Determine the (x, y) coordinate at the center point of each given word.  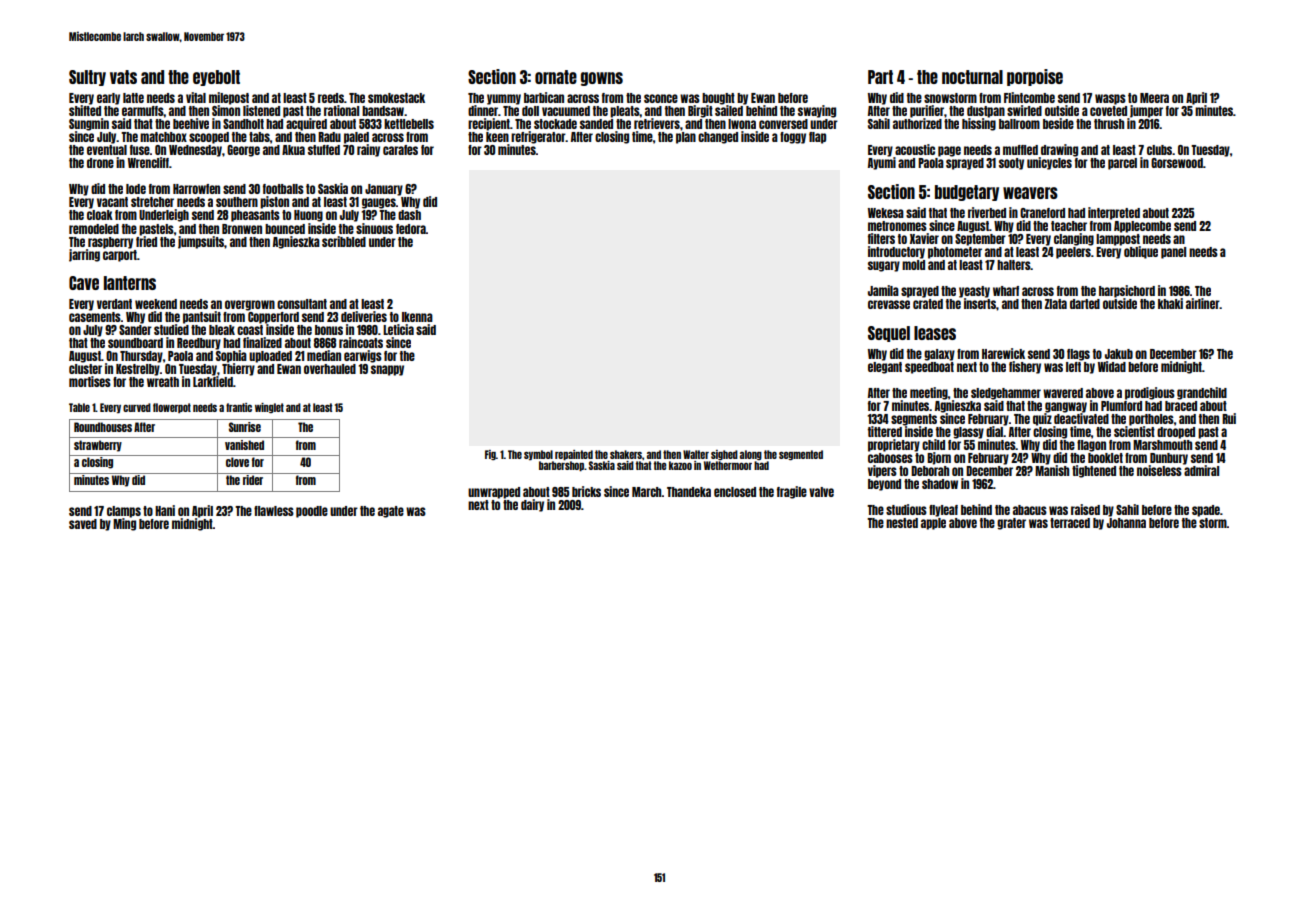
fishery (1025, 367)
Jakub (1119, 354)
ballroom (1019, 124)
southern (237, 202)
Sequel (889, 334)
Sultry (87, 78)
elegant (885, 368)
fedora (411, 229)
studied (171, 329)
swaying (817, 111)
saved (83, 524)
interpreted (1114, 213)
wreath (163, 382)
